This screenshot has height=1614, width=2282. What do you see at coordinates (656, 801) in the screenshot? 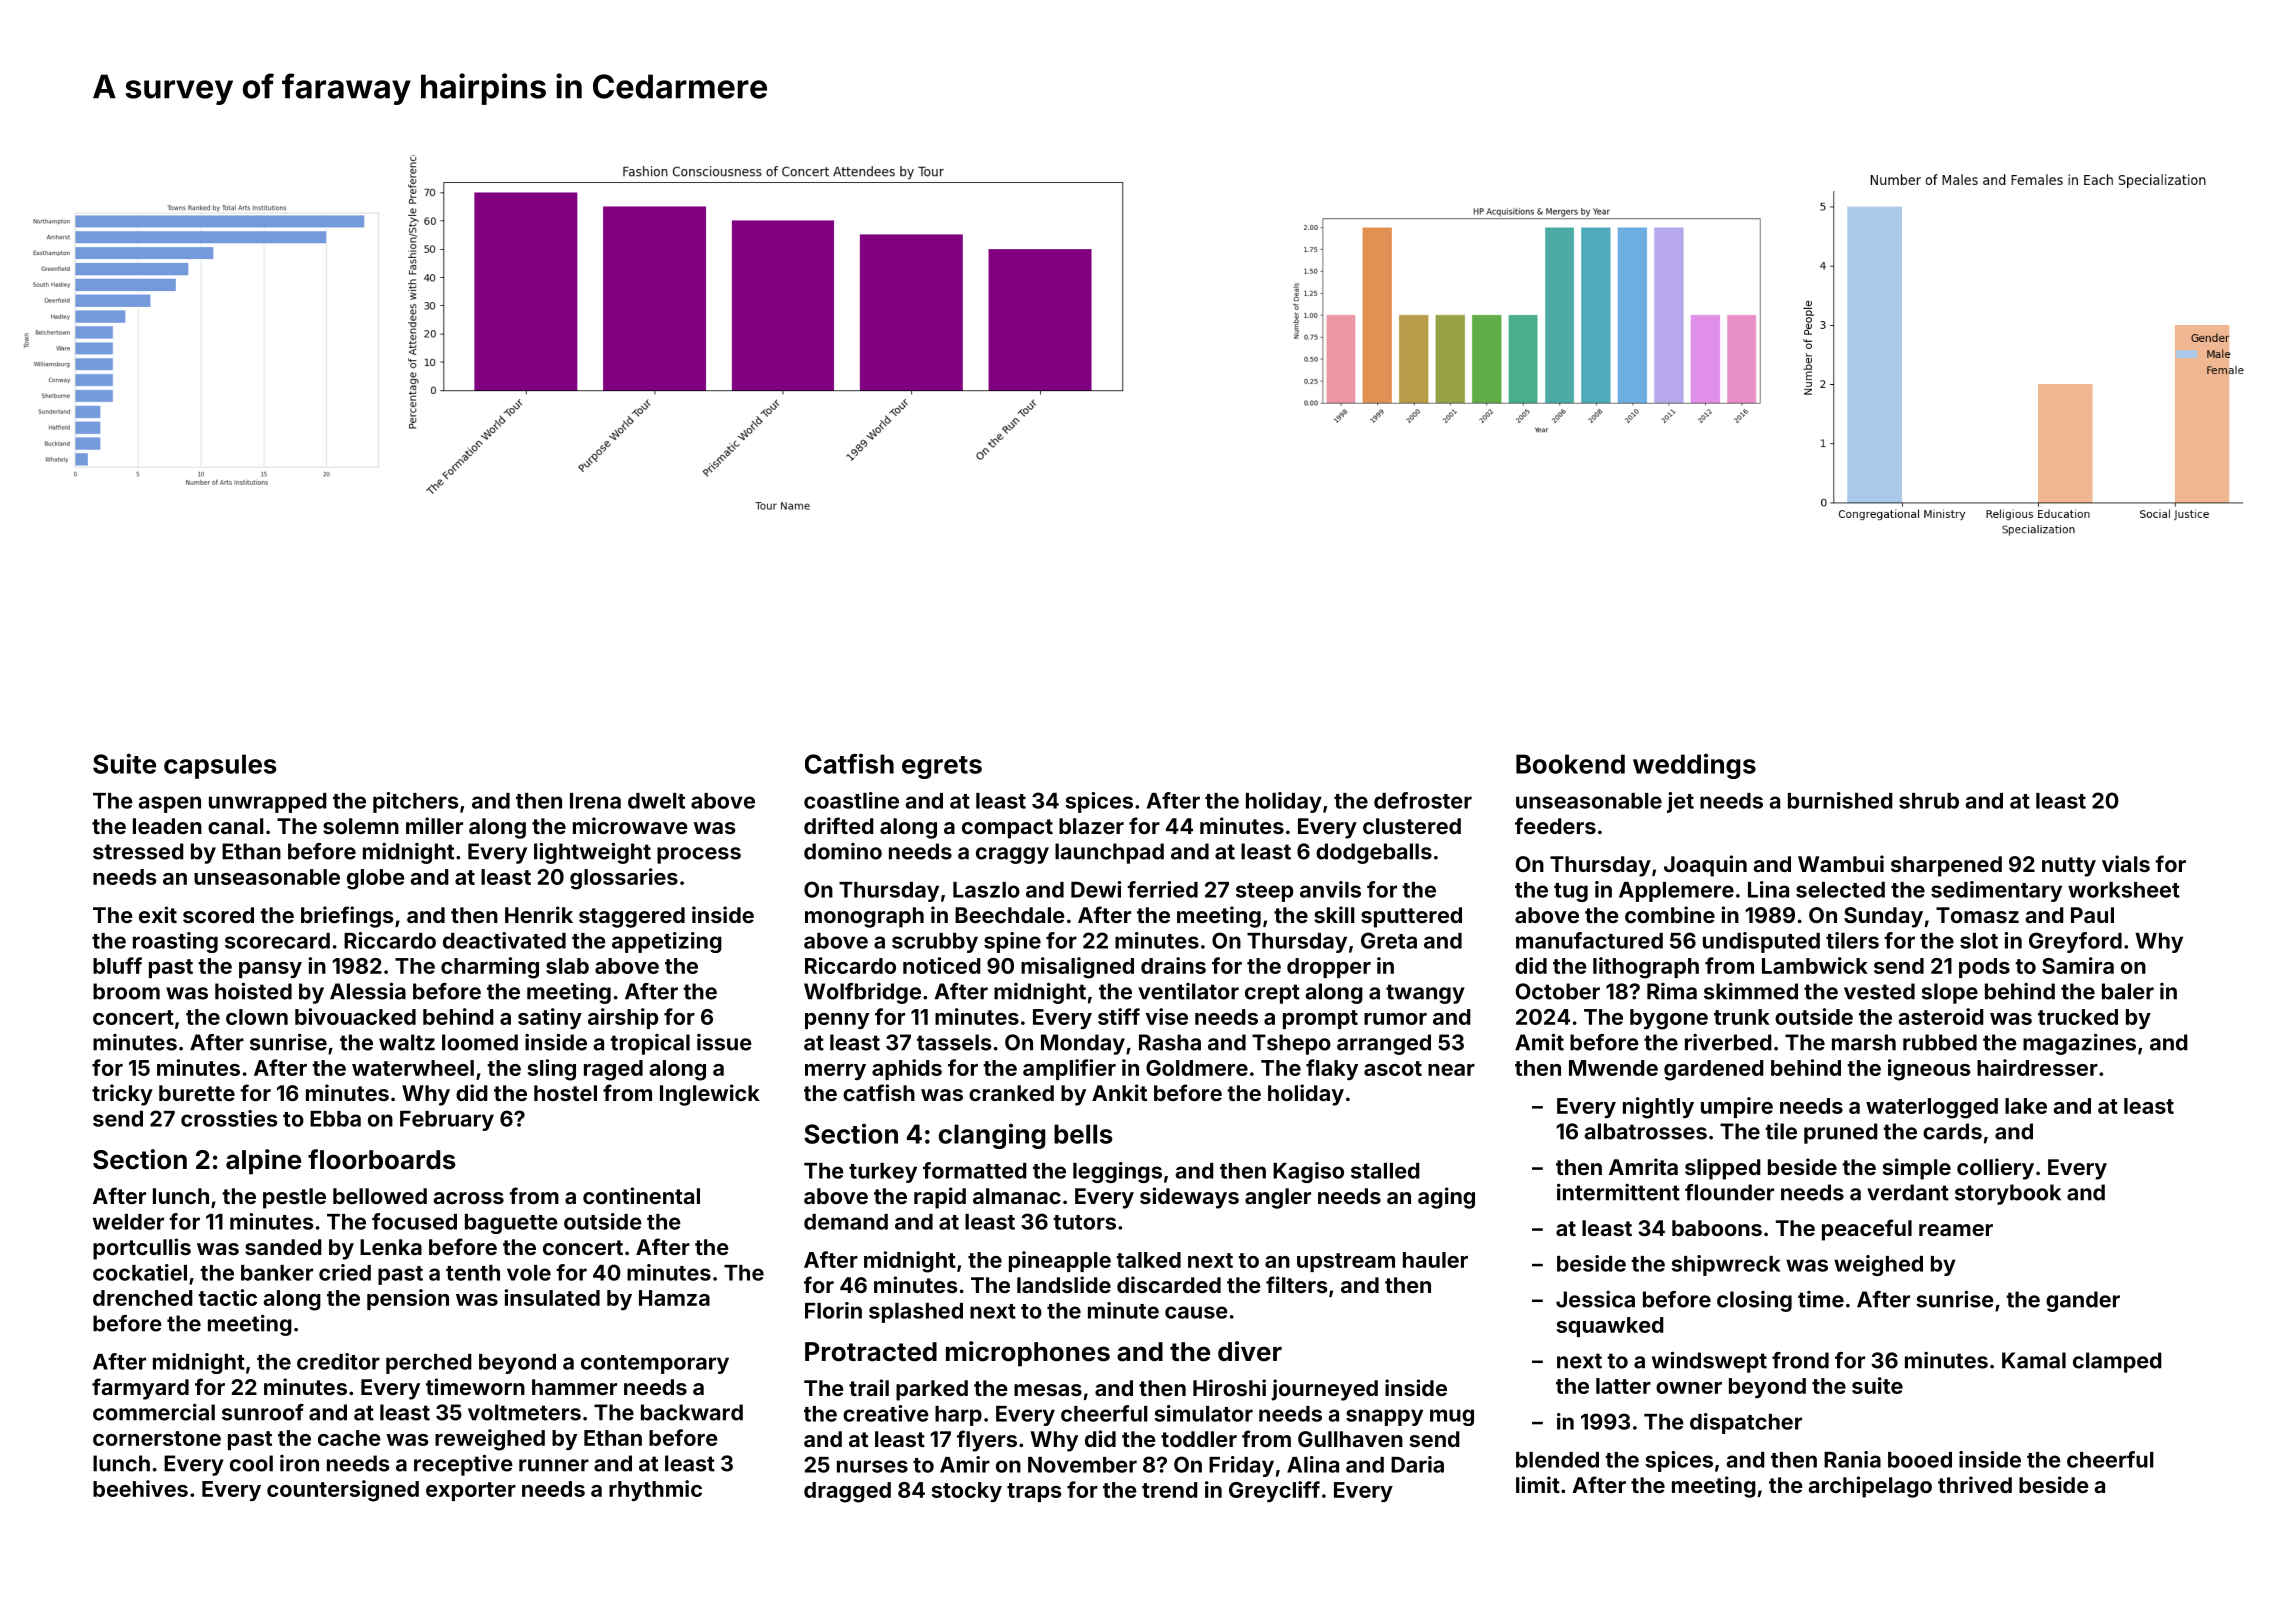
I see `dwelt` at bounding box center [656, 801].
